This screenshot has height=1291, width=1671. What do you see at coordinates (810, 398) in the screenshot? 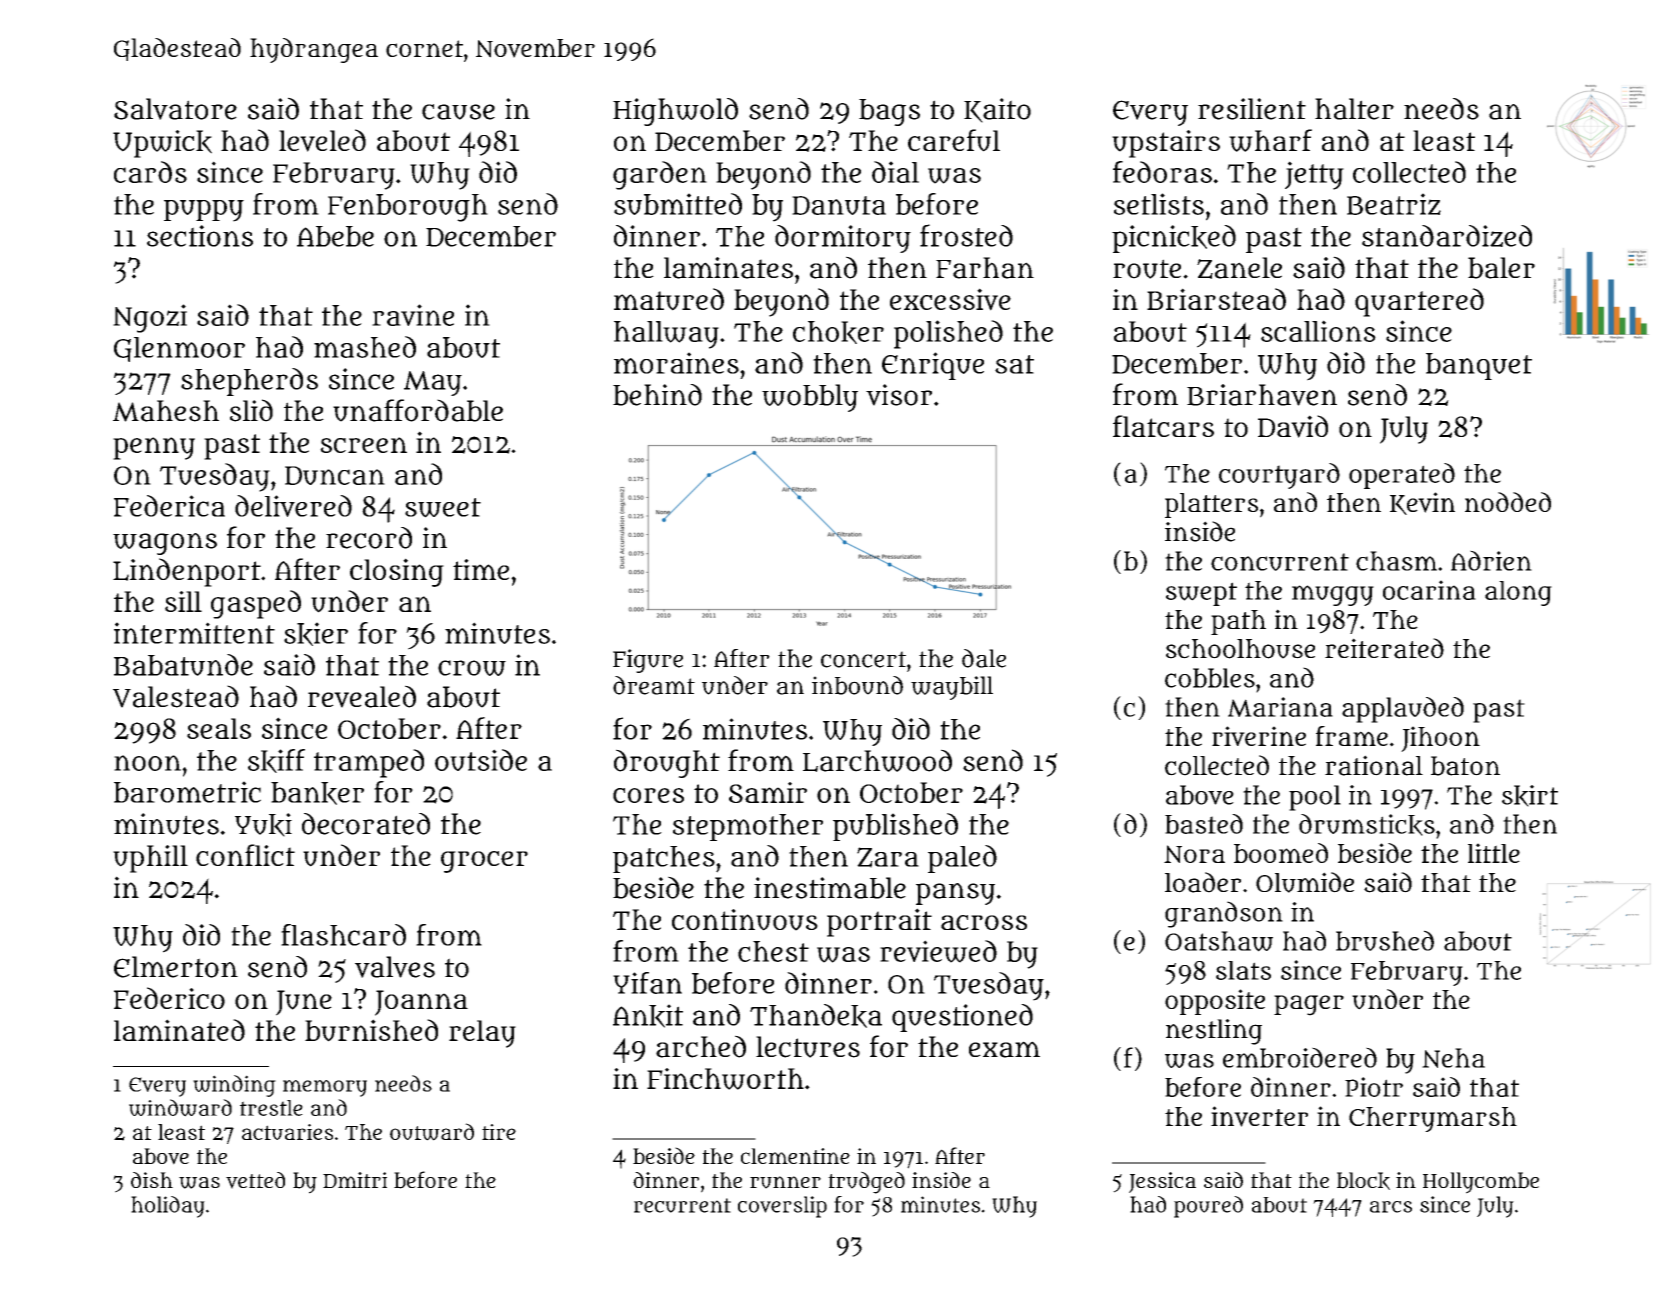
I see `wobbly` at bounding box center [810, 398].
